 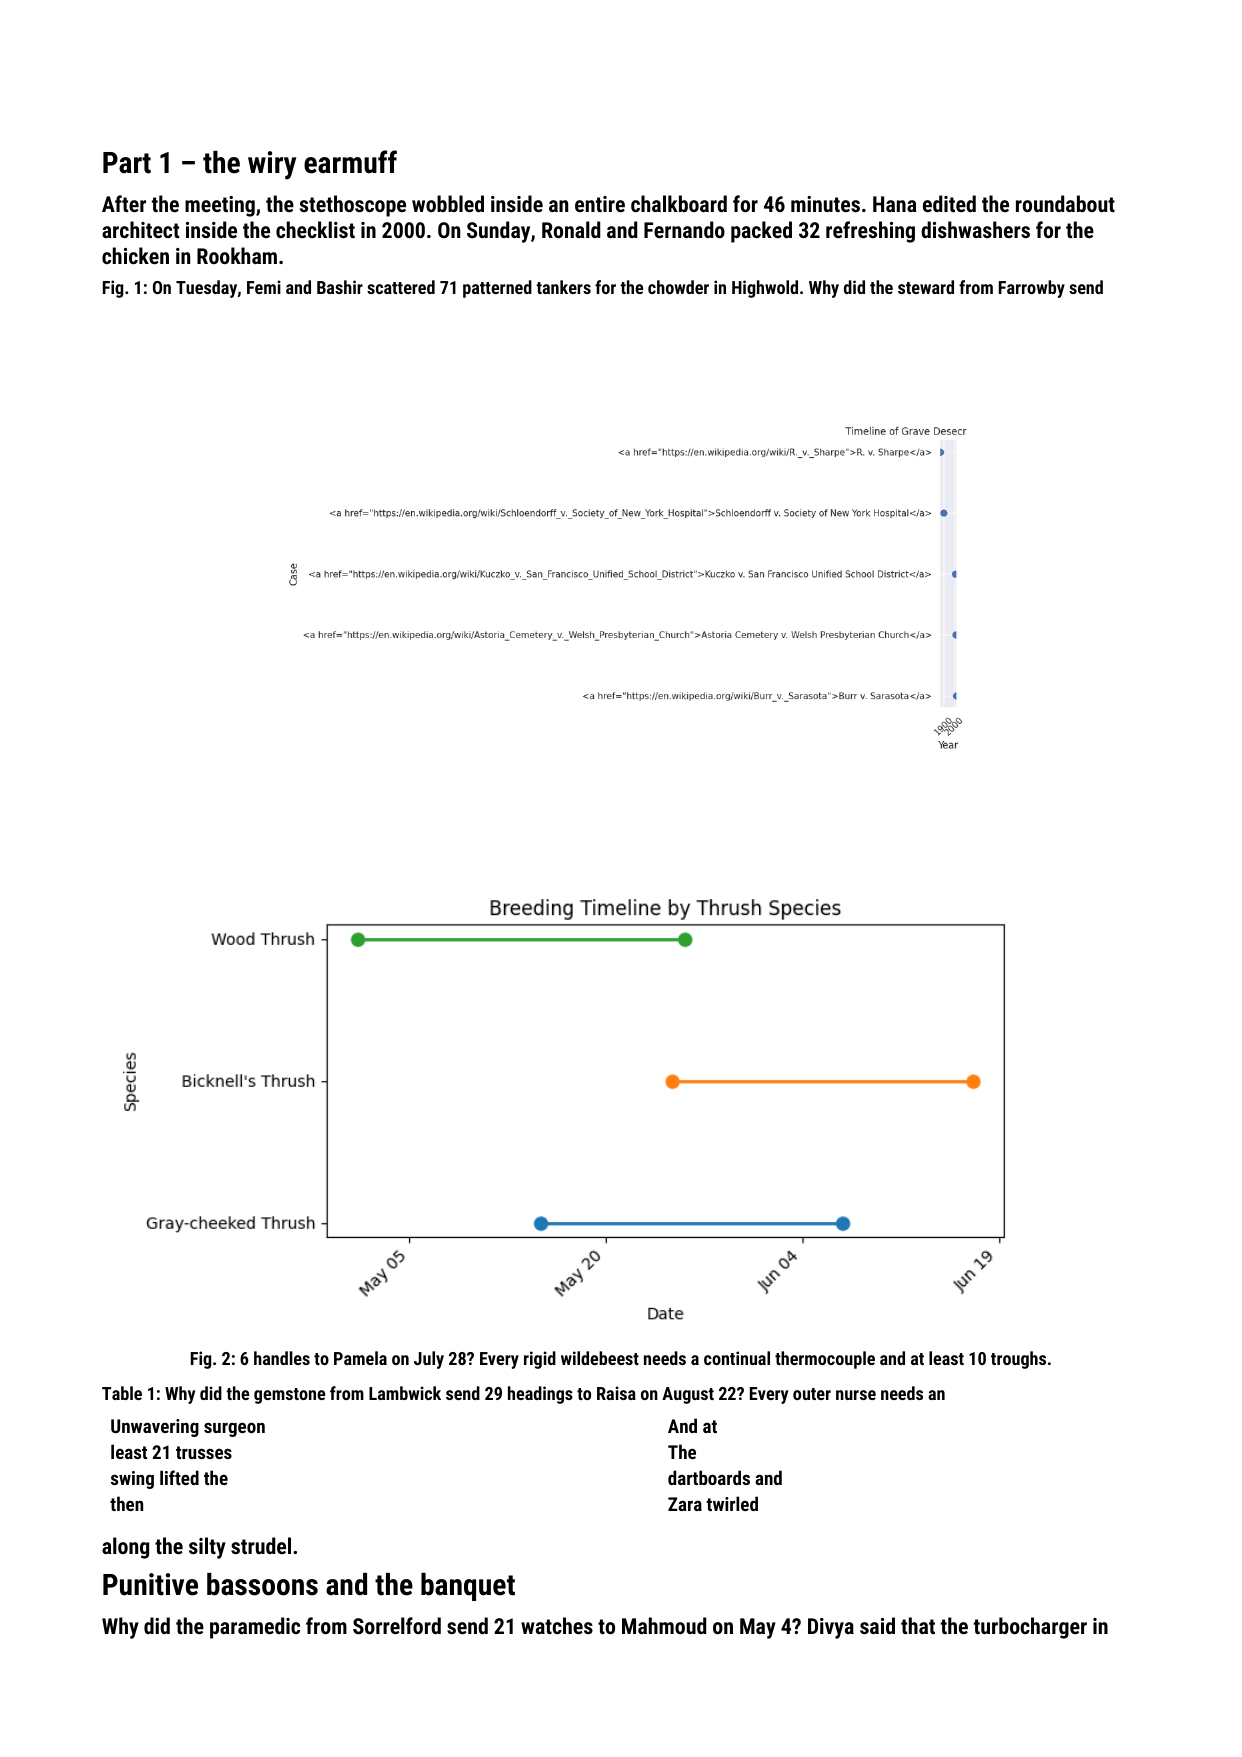 I want to click on earmuff, so click(x=350, y=162).
